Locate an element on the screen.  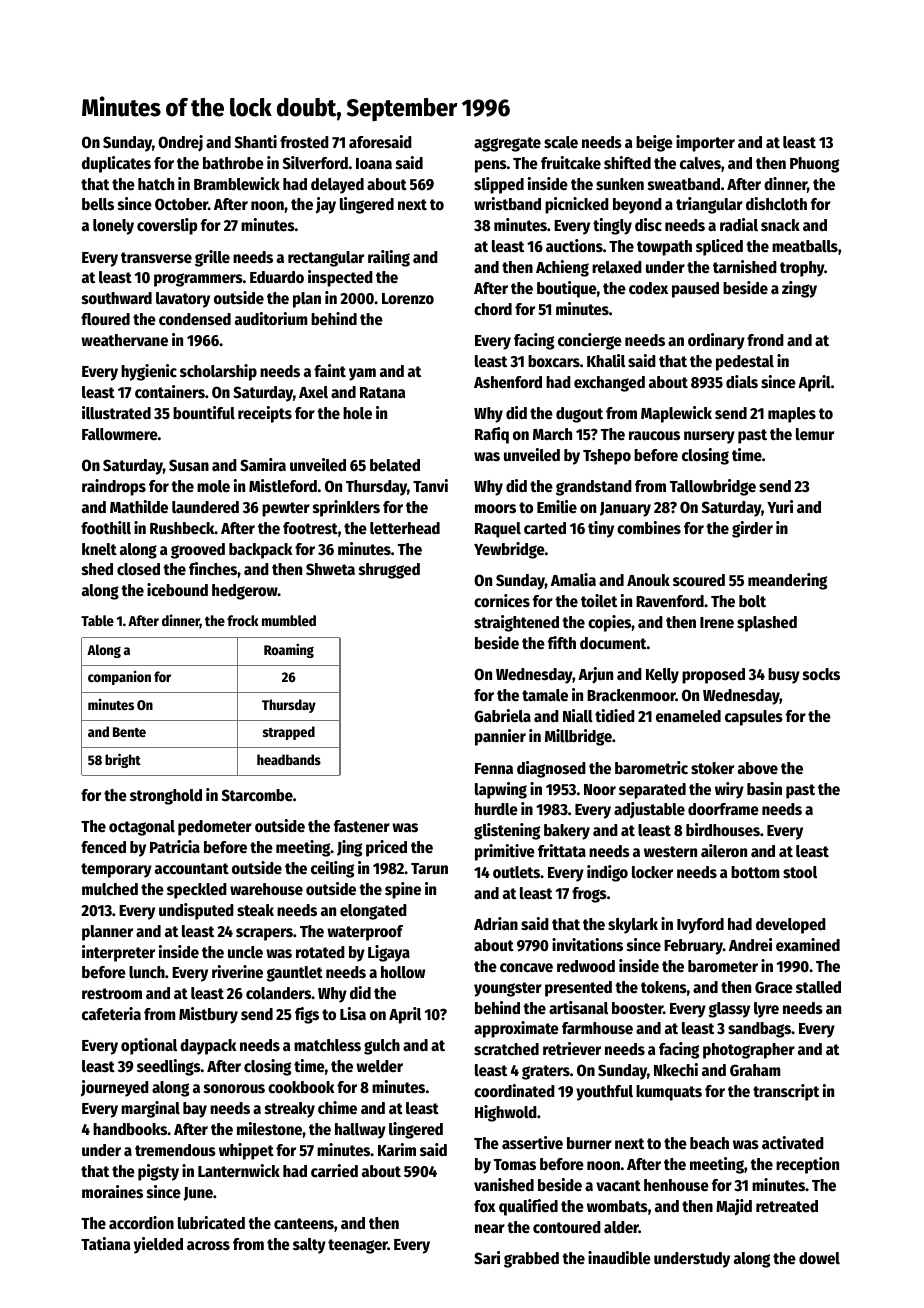
Ivyford is located at coordinates (700, 926).
